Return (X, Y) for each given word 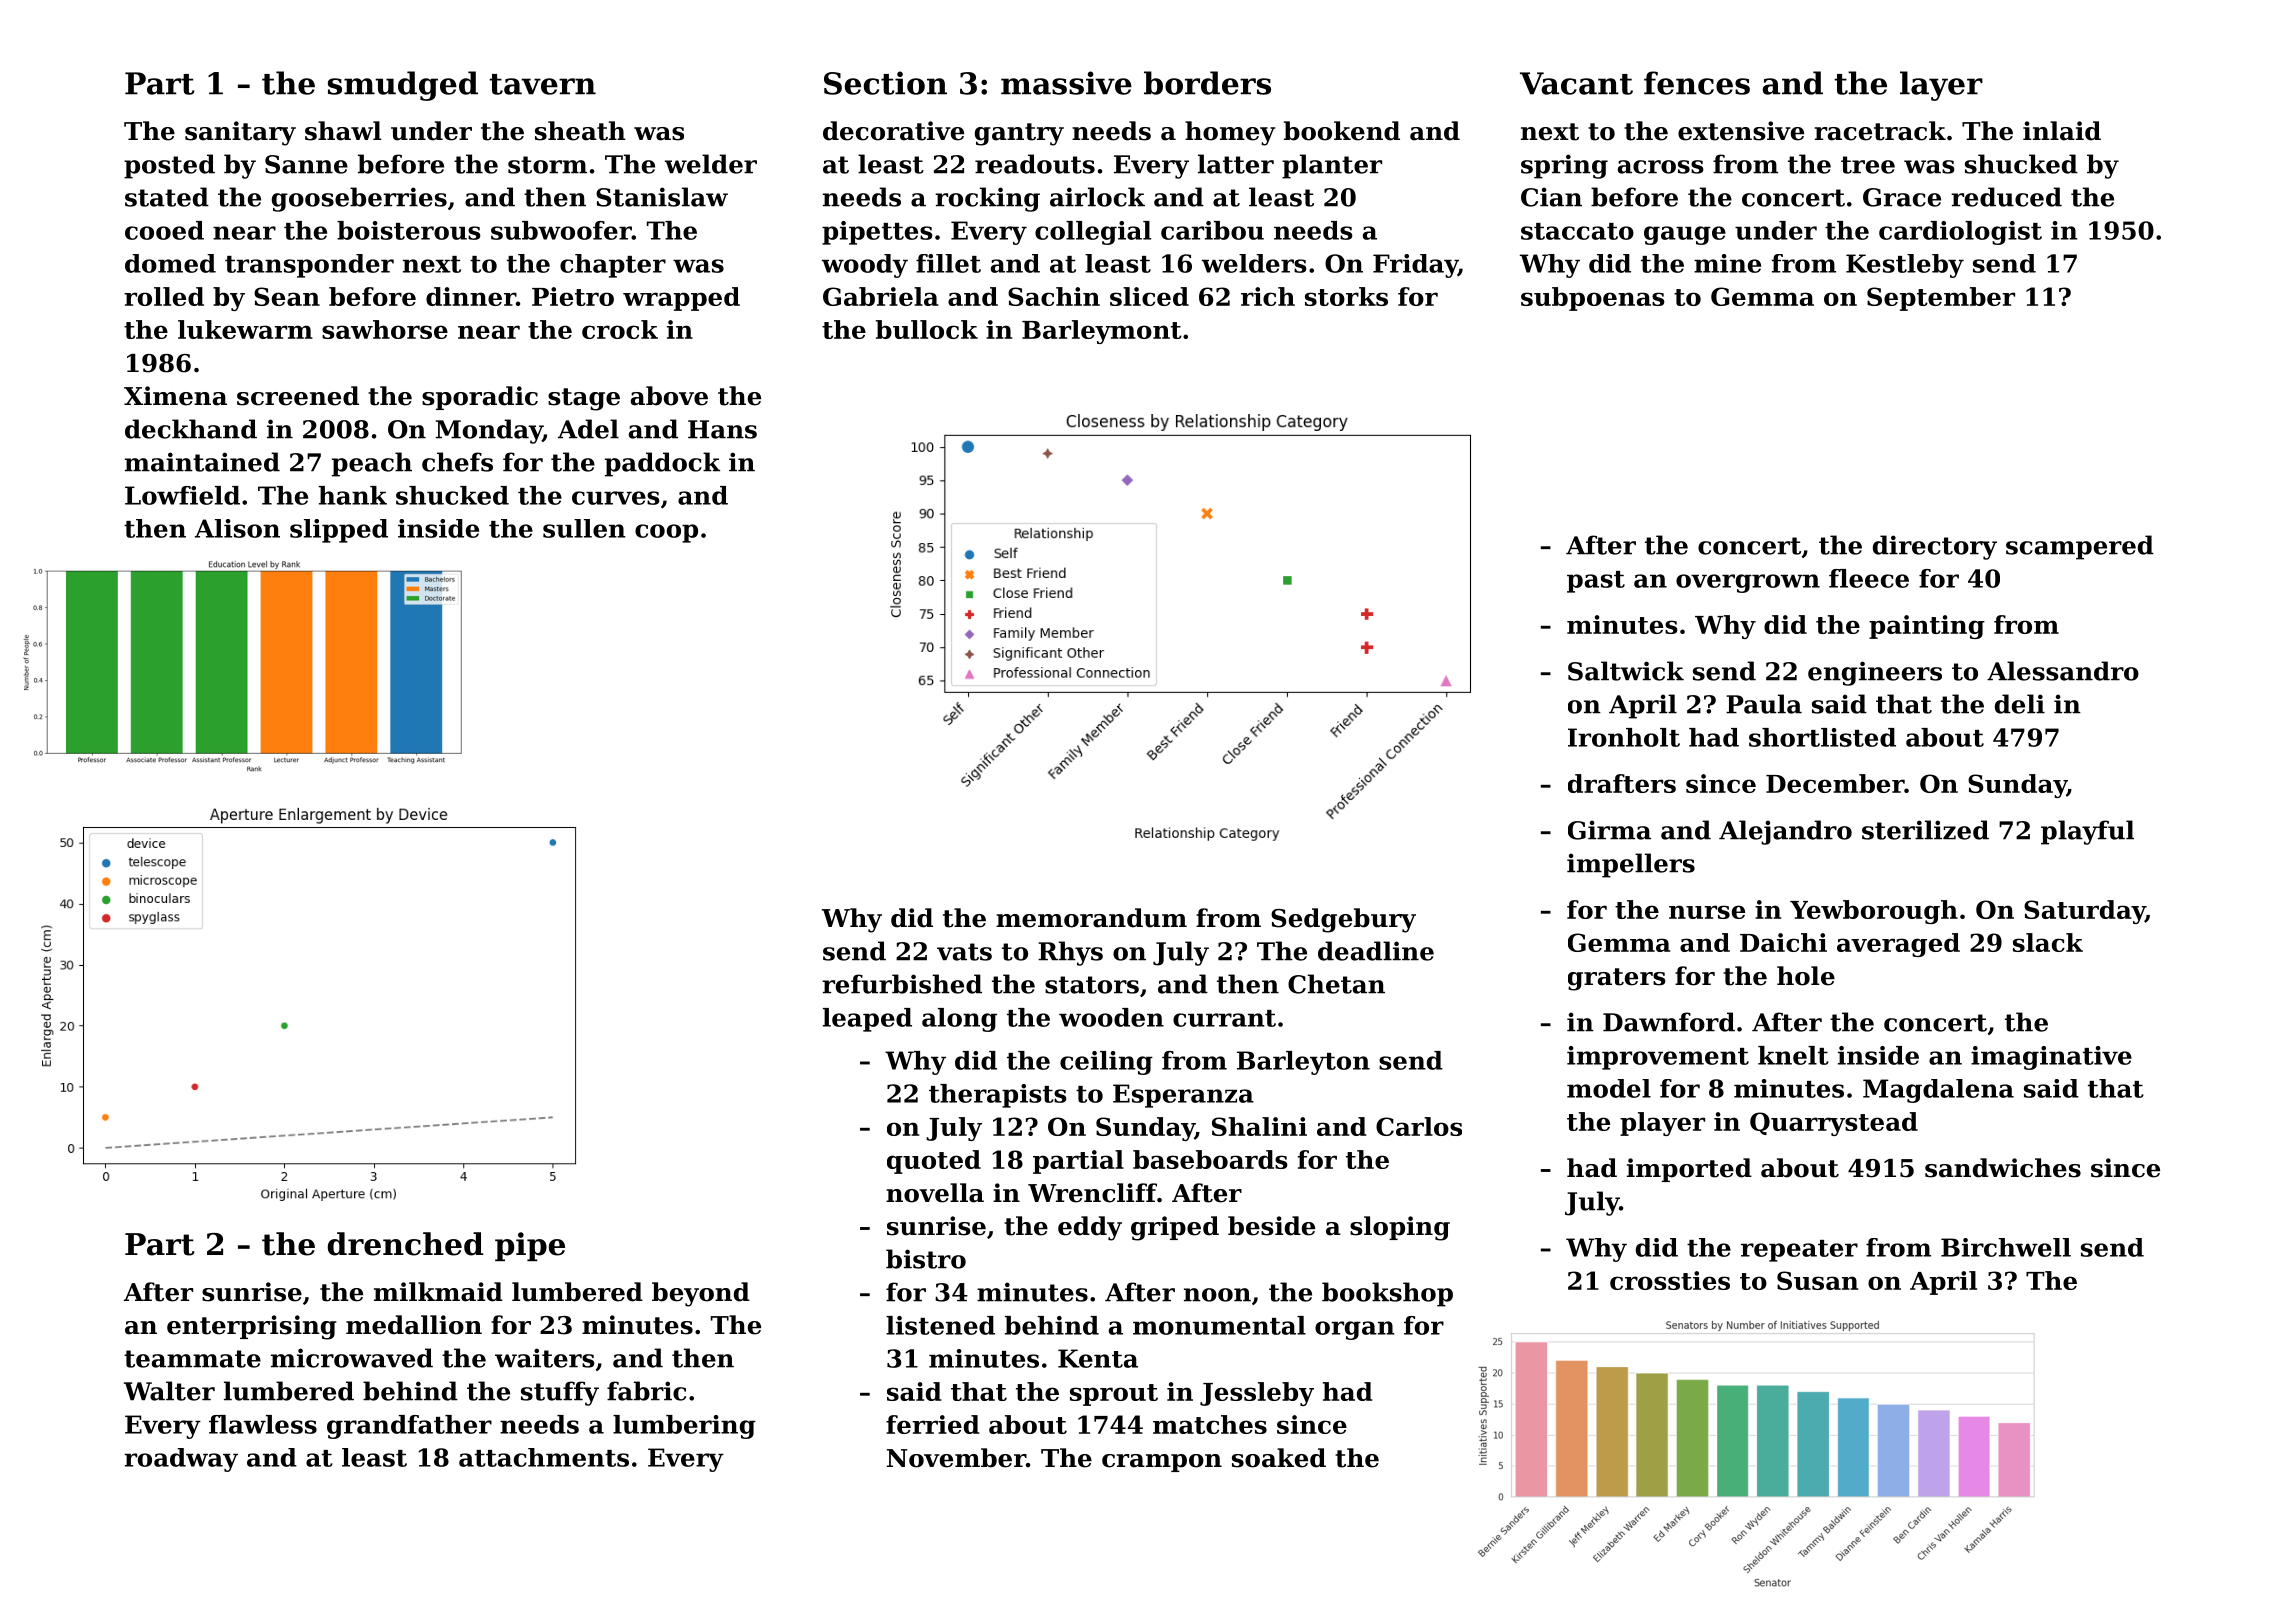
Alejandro (1785, 832)
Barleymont (1102, 332)
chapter (613, 266)
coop (666, 533)
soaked (1279, 1458)
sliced (1149, 296)
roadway (181, 1460)
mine (1727, 263)
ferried (933, 1424)
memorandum (1091, 918)
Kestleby (1905, 266)
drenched (405, 1244)
